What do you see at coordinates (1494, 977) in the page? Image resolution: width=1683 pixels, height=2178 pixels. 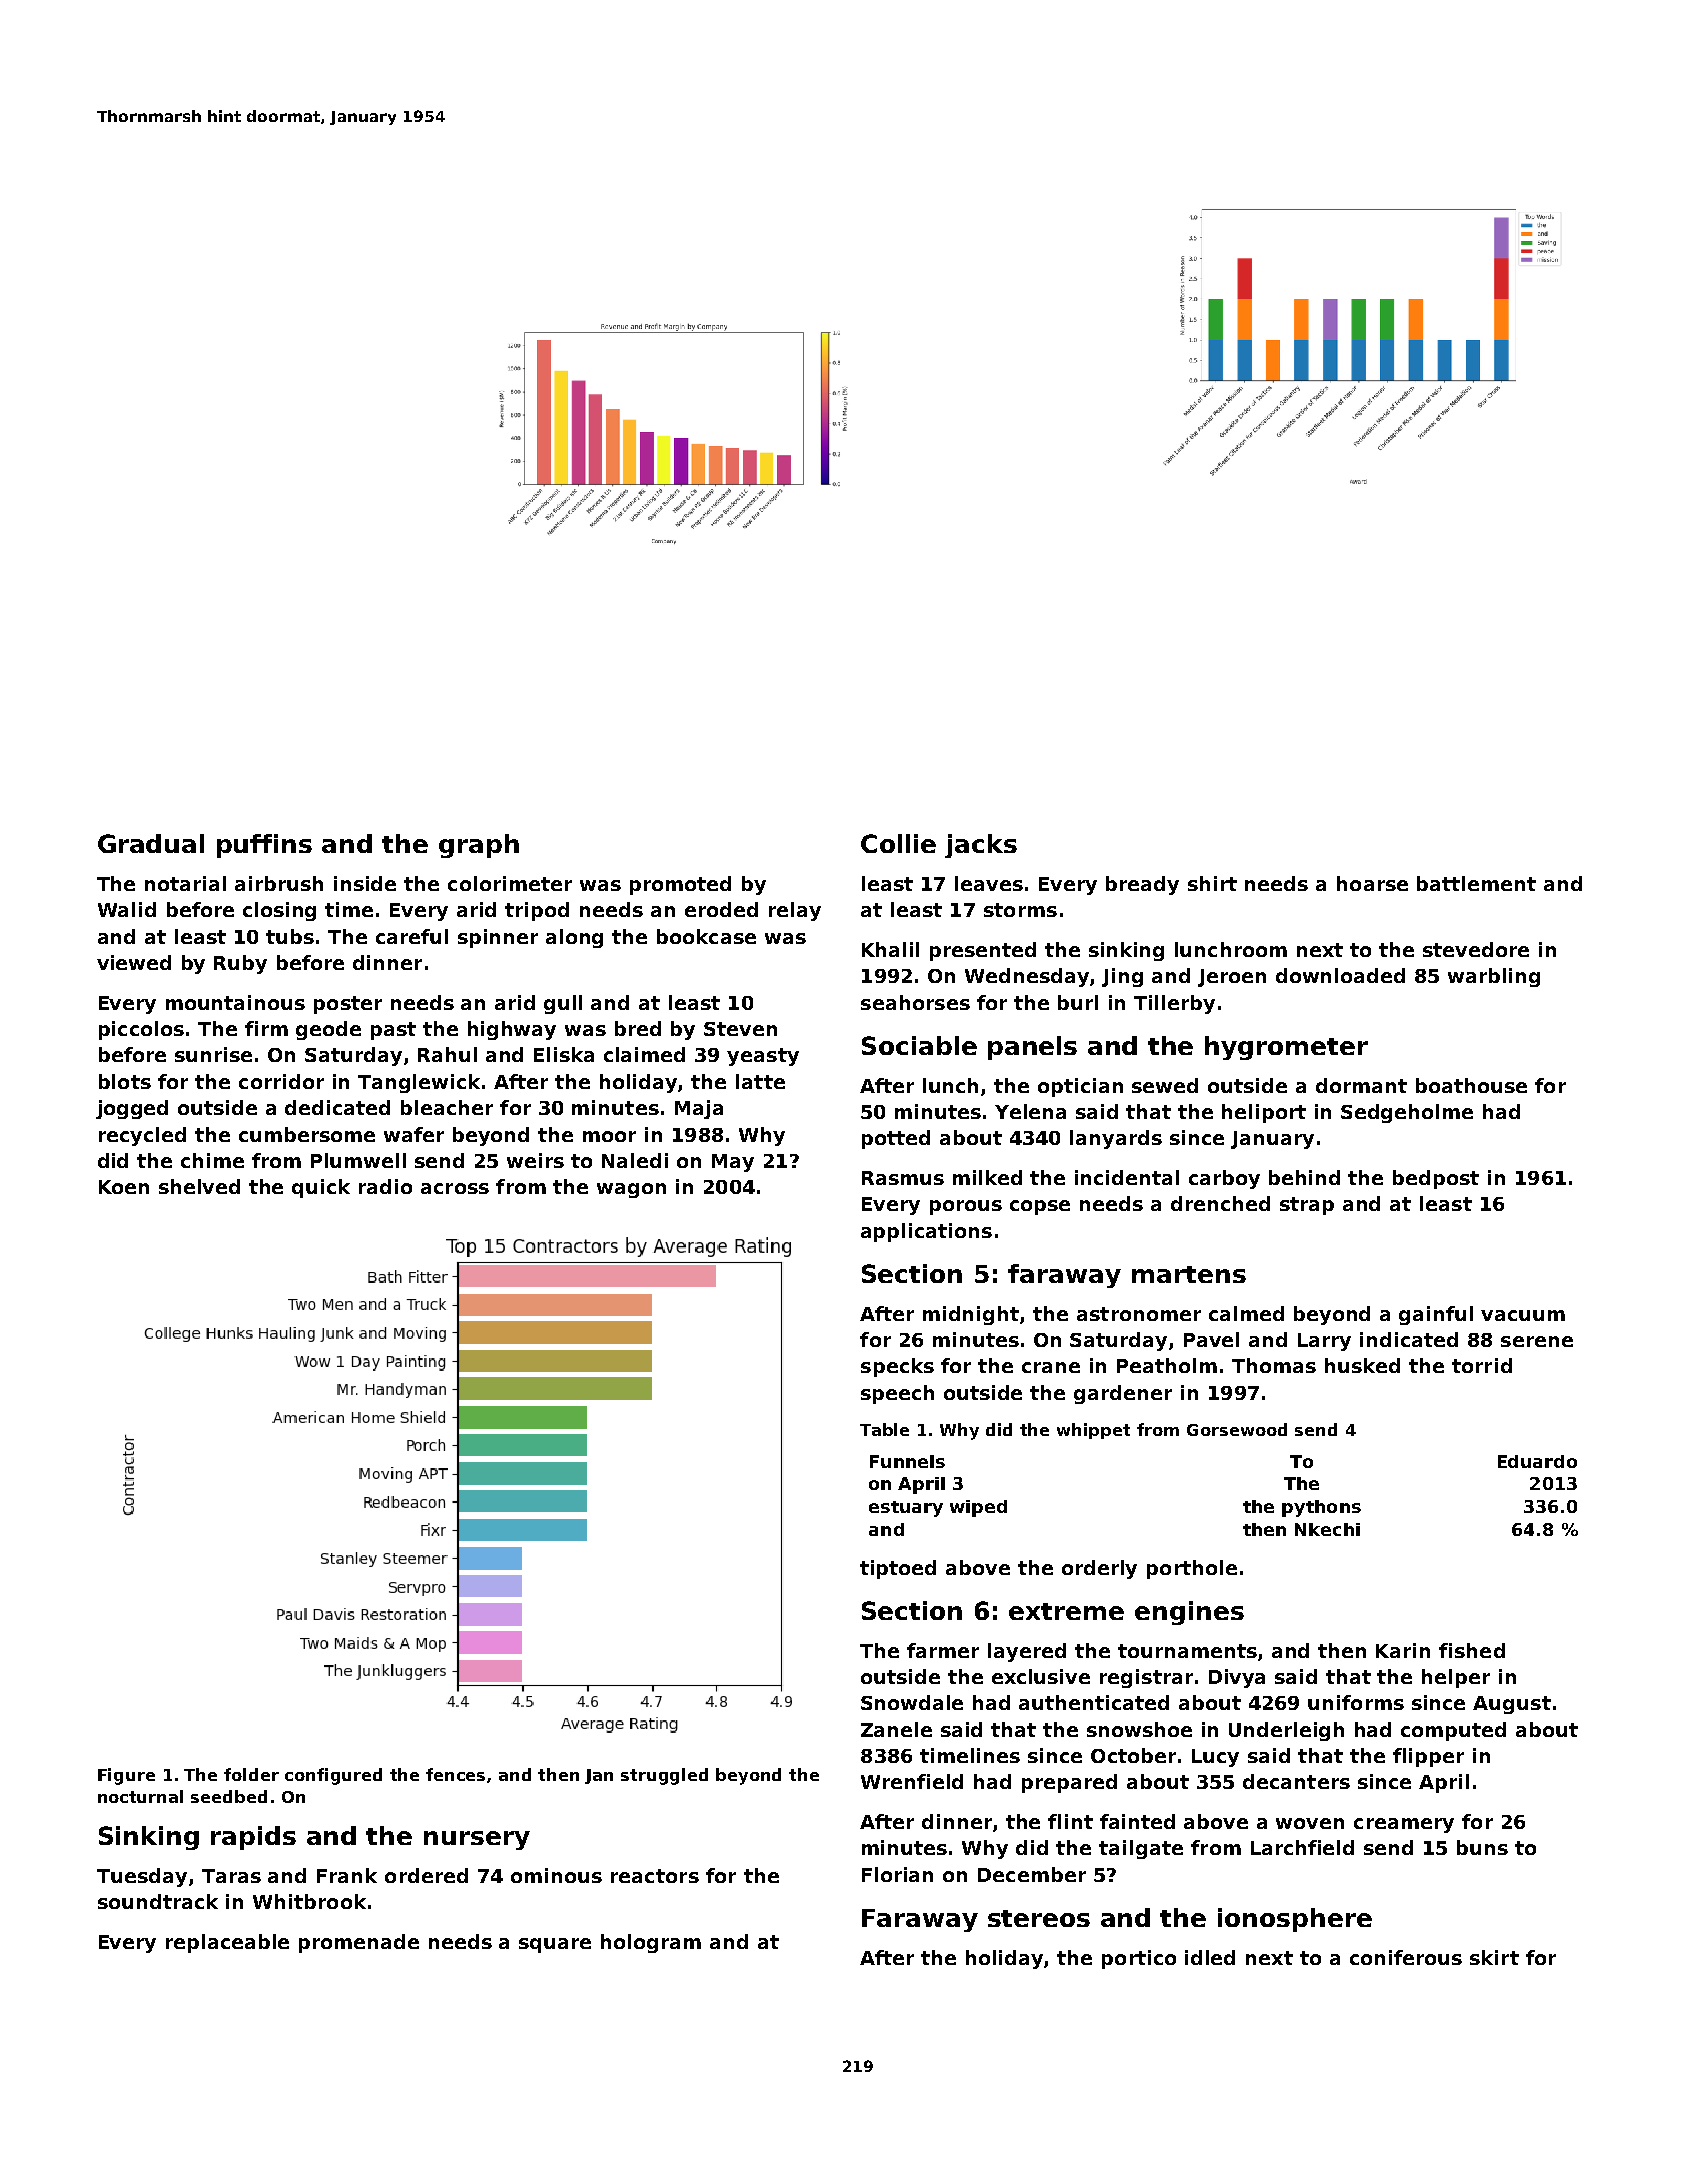 I see `warbling` at bounding box center [1494, 977].
